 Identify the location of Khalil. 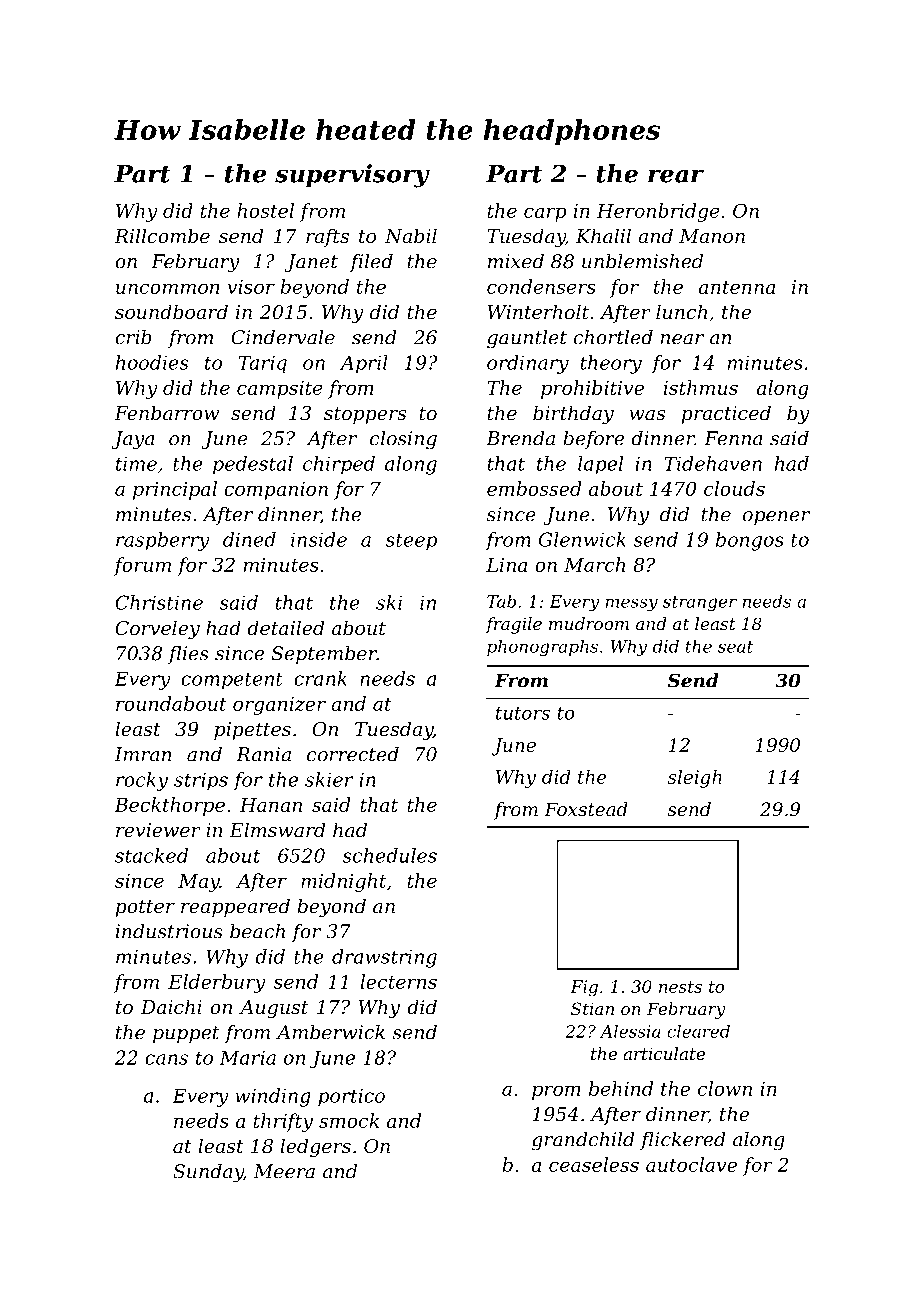
(603, 235).
